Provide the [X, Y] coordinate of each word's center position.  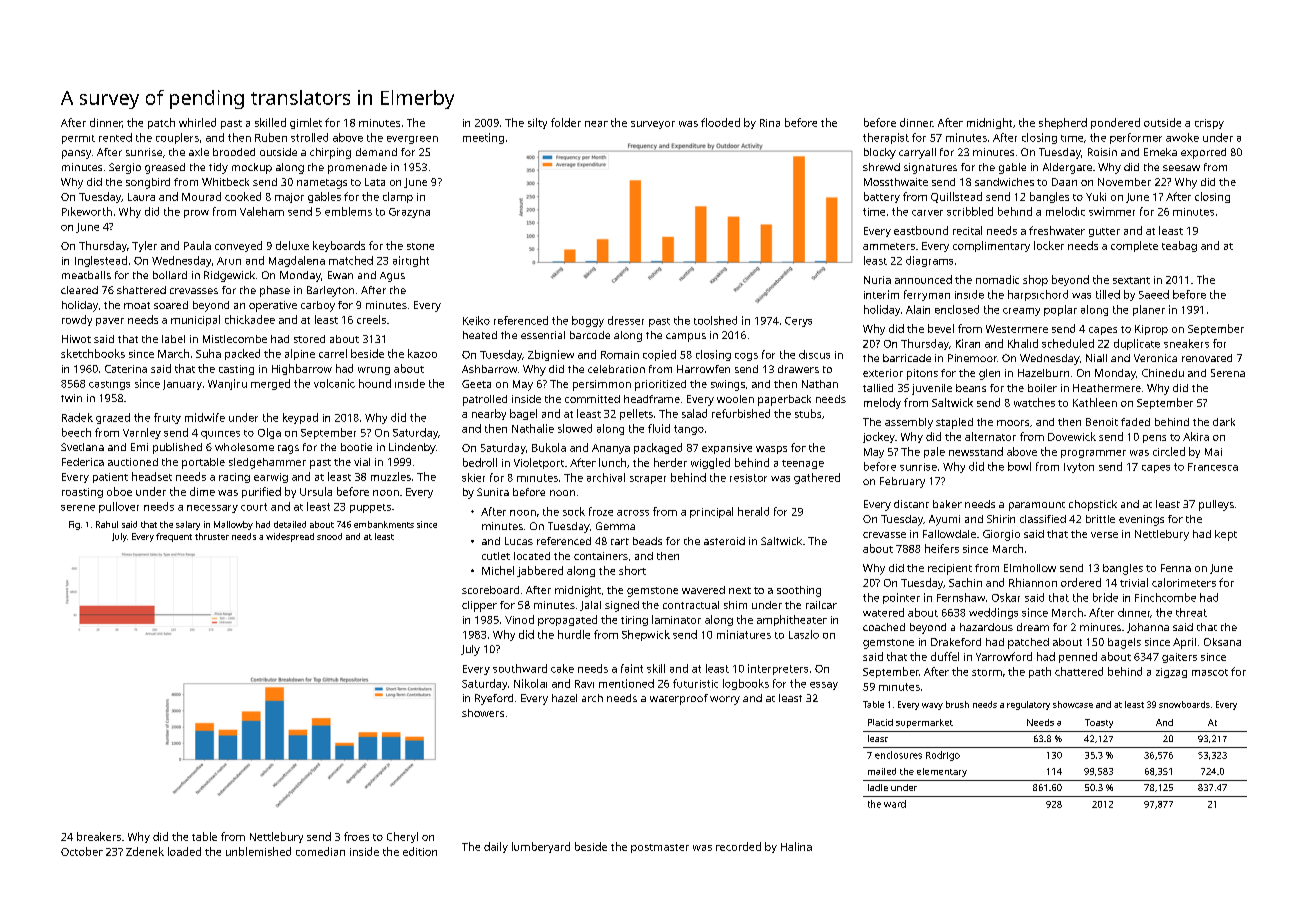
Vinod [519, 619]
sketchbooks [93, 353]
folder [566, 122]
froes [356, 836]
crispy [1209, 124]
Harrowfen [703, 369]
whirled [197, 122]
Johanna [1148, 628]
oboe [119, 491]
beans [971, 388]
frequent [174, 537]
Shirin [1001, 519]
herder [670, 462]
